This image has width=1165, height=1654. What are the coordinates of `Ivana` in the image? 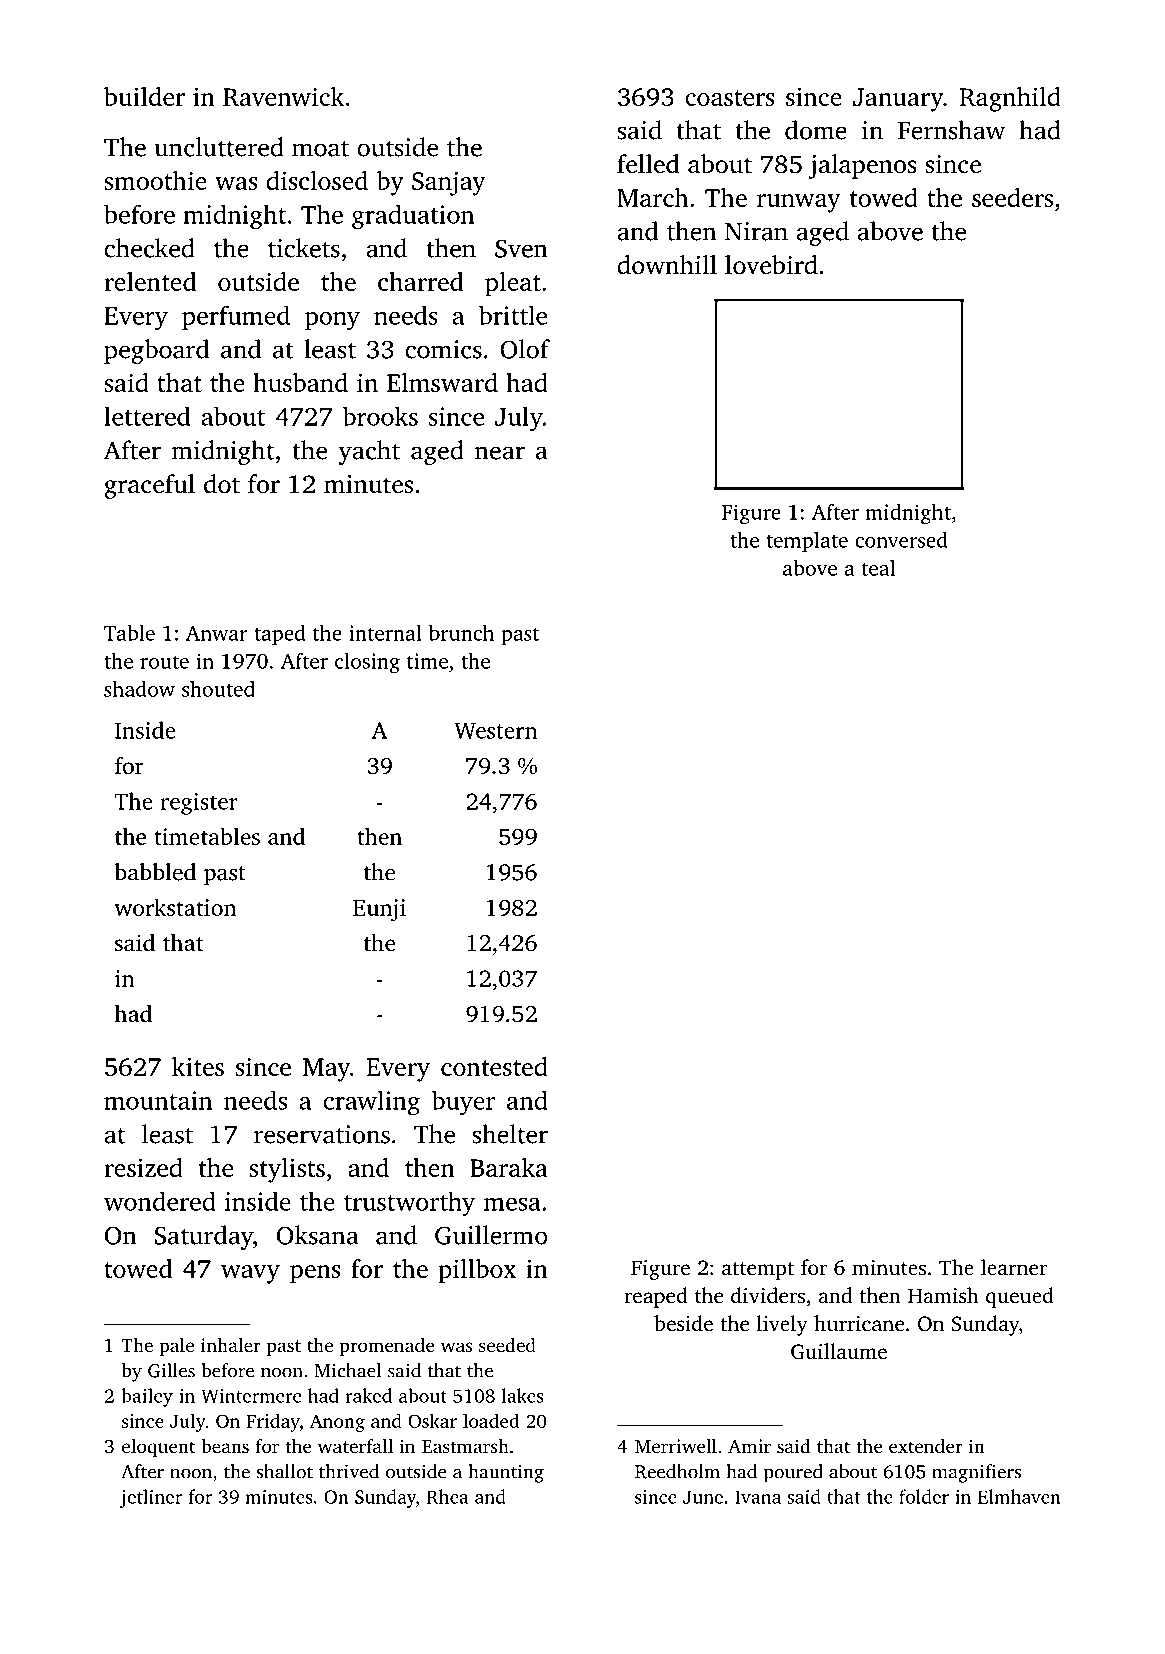 It's located at (758, 1497).
